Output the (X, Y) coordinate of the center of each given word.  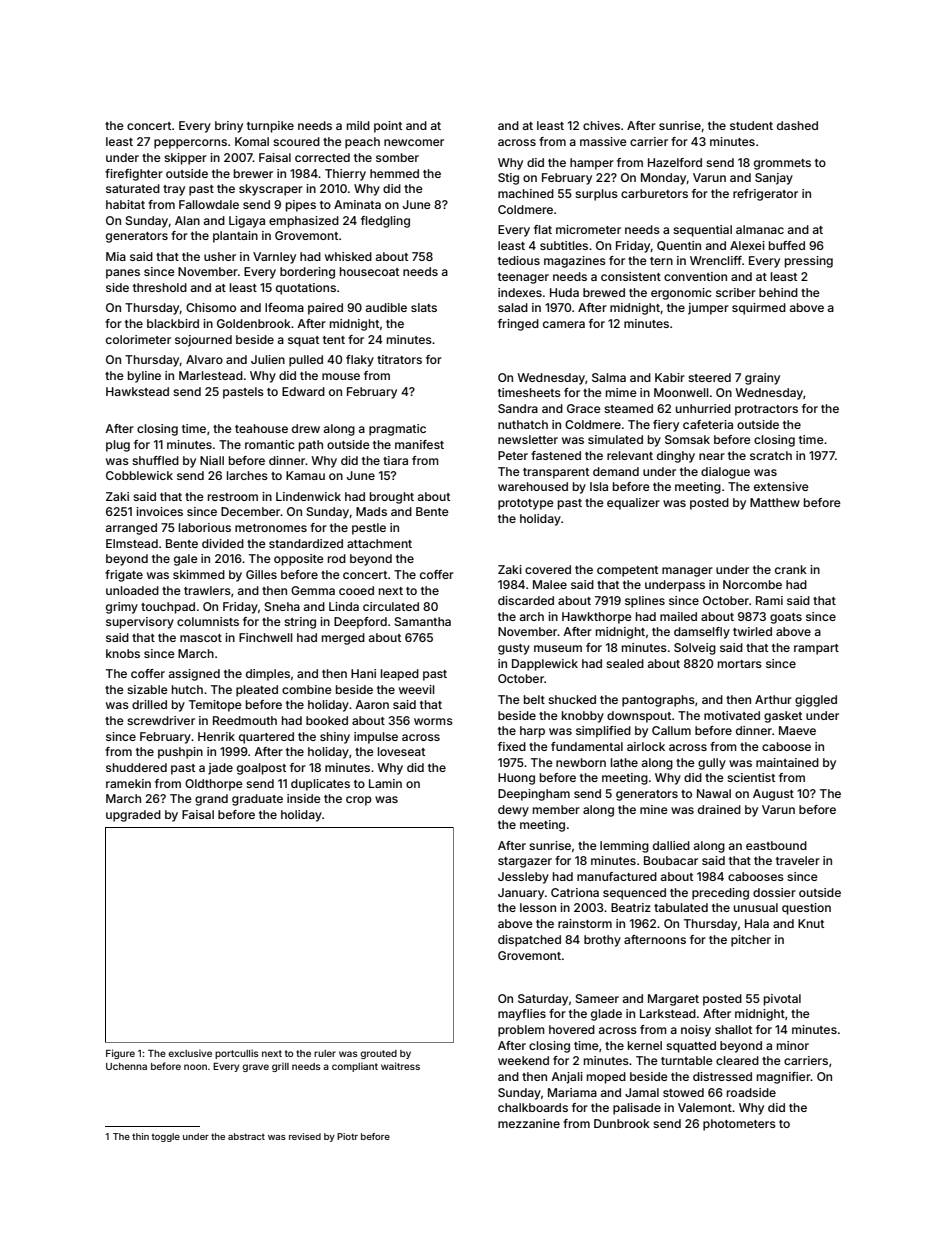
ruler (325, 1053)
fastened (556, 455)
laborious (205, 527)
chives (601, 125)
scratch (771, 455)
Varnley (274, 258)
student (751, 125)
